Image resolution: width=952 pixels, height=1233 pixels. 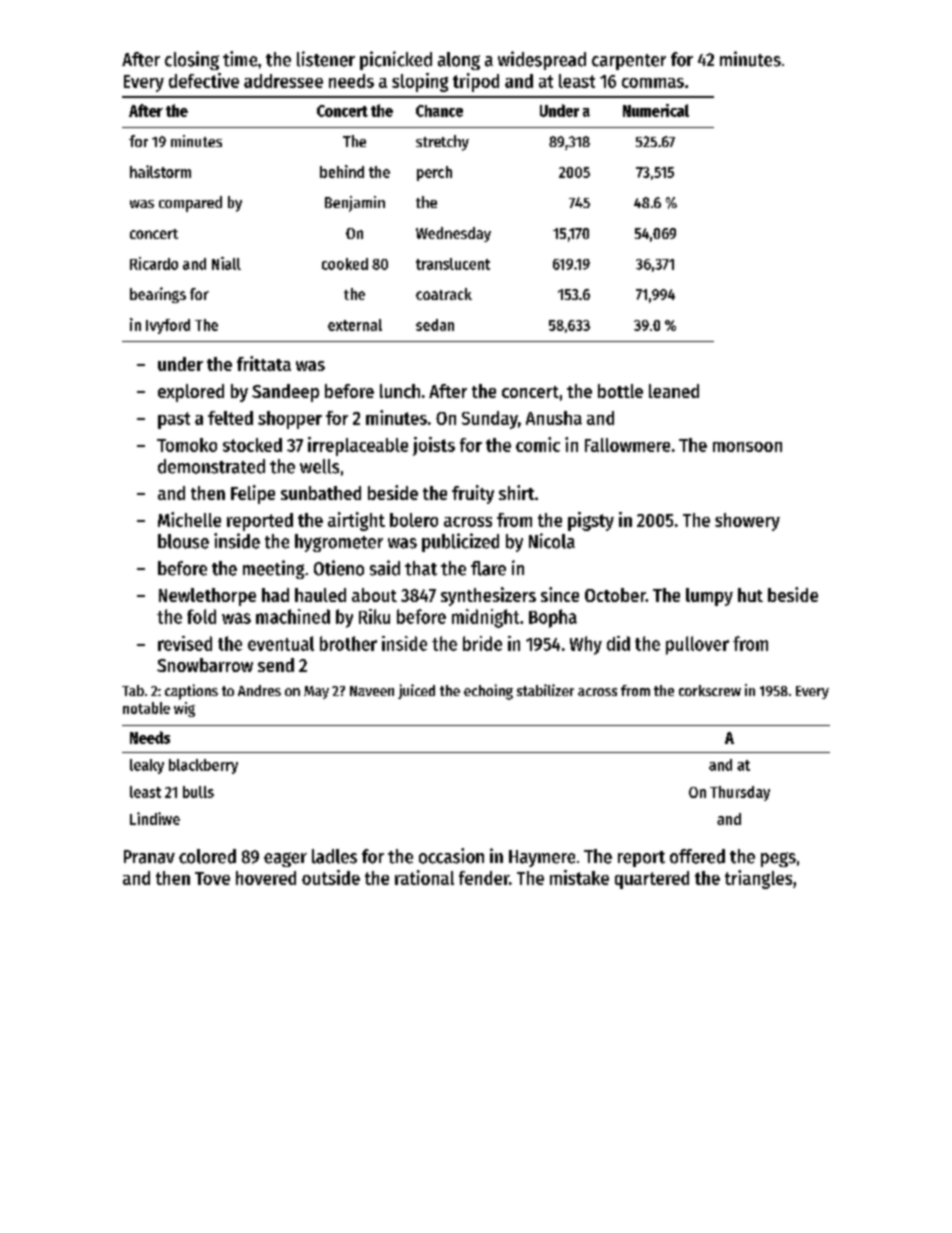 What do you see at coordinates (434, 446) in the screenshot?
I see `joists` at bounding box center [434, 446].
